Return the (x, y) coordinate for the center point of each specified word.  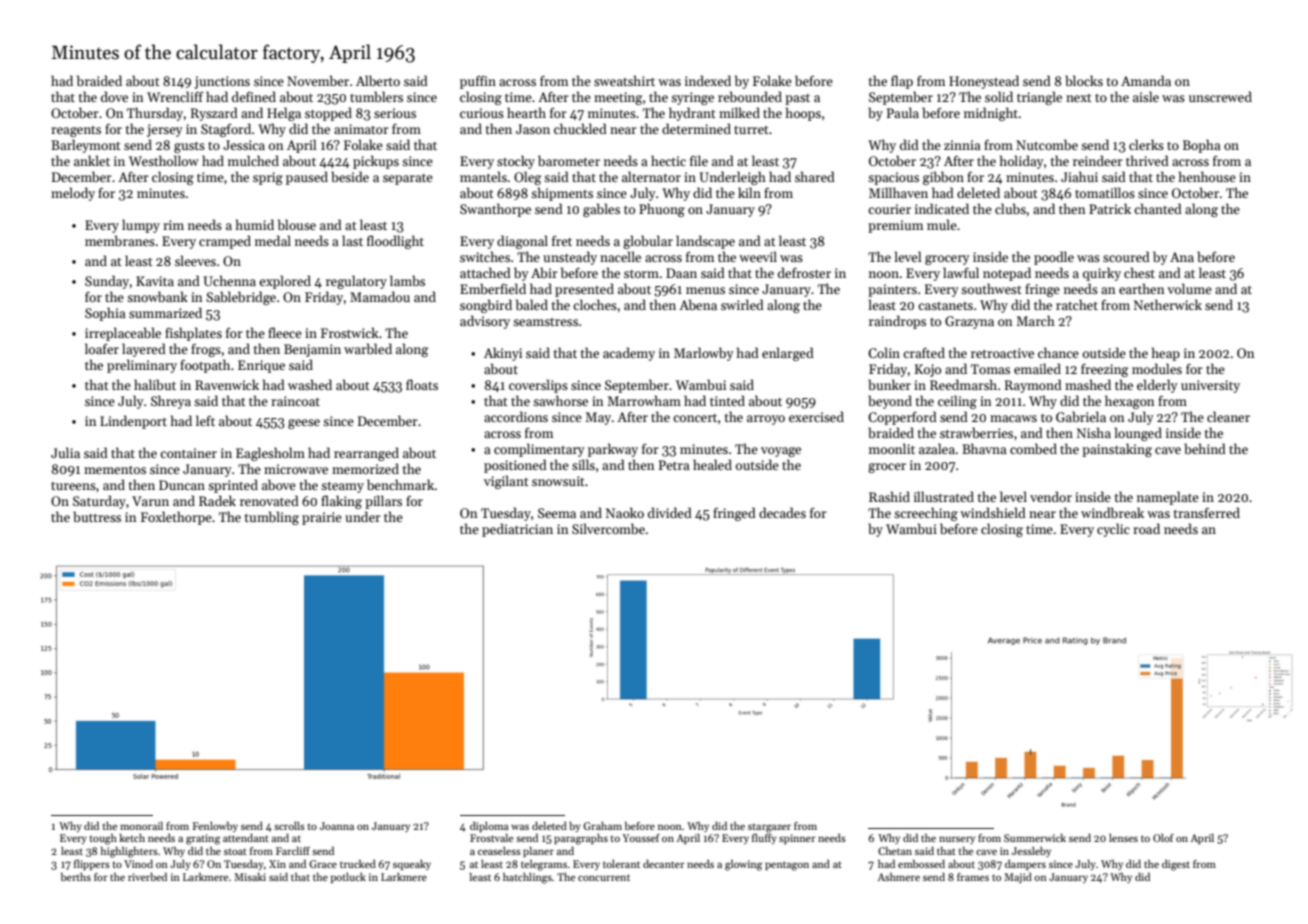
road (1146, 528)
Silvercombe (608, 528)
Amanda (1146, 80)
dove (114, 96)
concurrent (604, 877)
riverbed (147, 876)
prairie (322, 518)
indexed (708, 80)
